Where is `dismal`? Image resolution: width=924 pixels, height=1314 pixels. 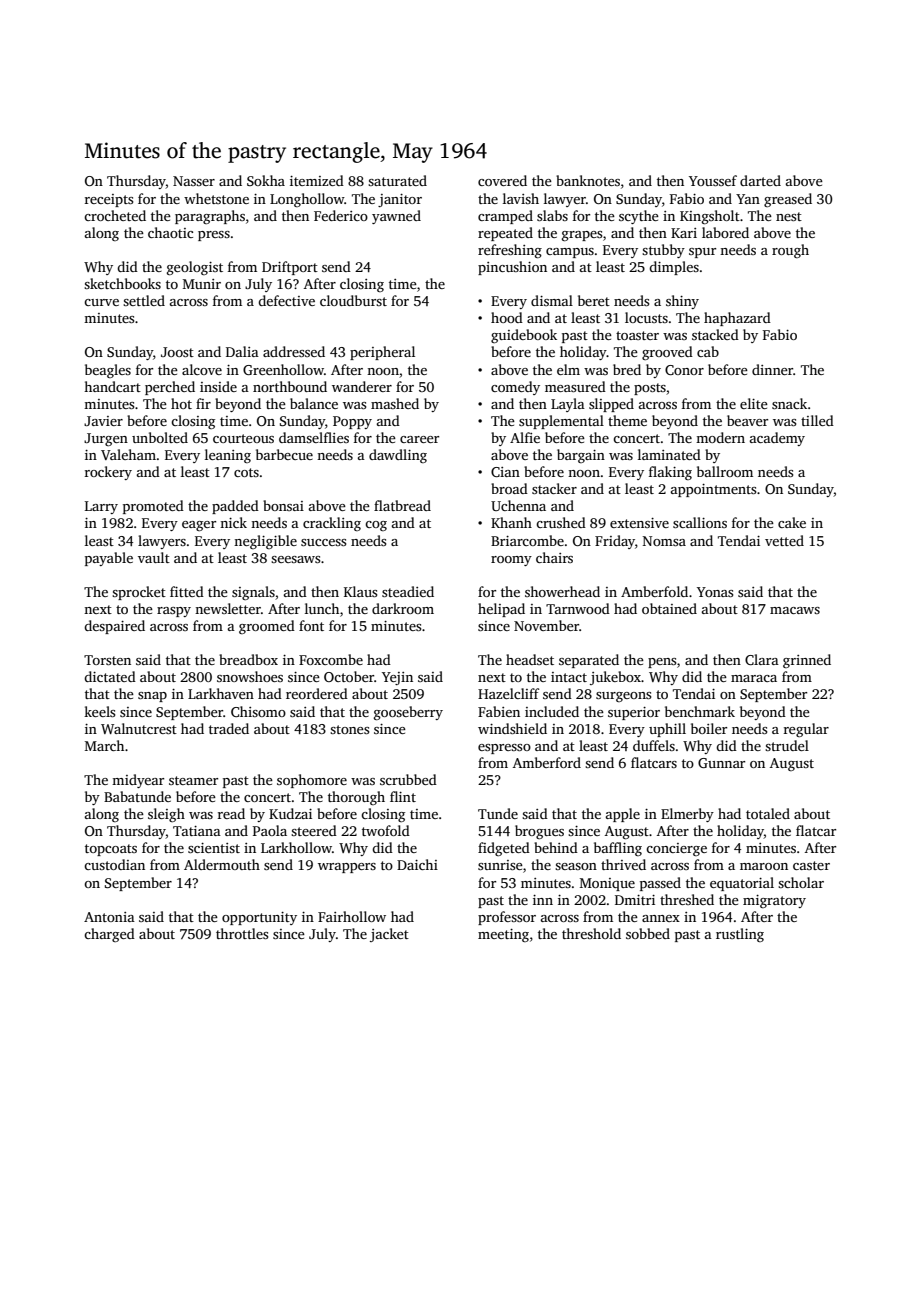
dismal is located at coordinates (552, 300).
